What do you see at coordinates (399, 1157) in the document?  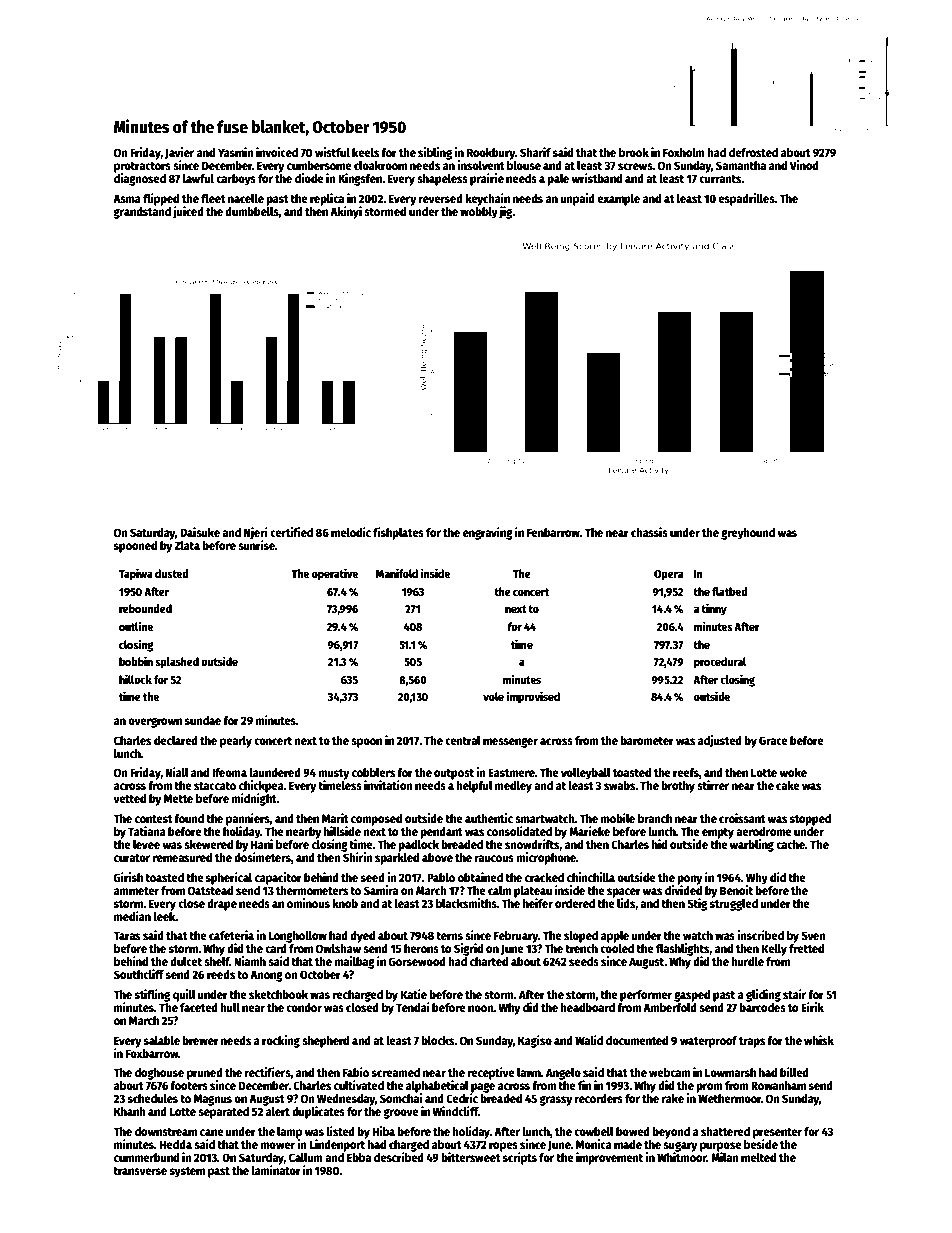 I see `described` at bounding box center [399, 1157].
